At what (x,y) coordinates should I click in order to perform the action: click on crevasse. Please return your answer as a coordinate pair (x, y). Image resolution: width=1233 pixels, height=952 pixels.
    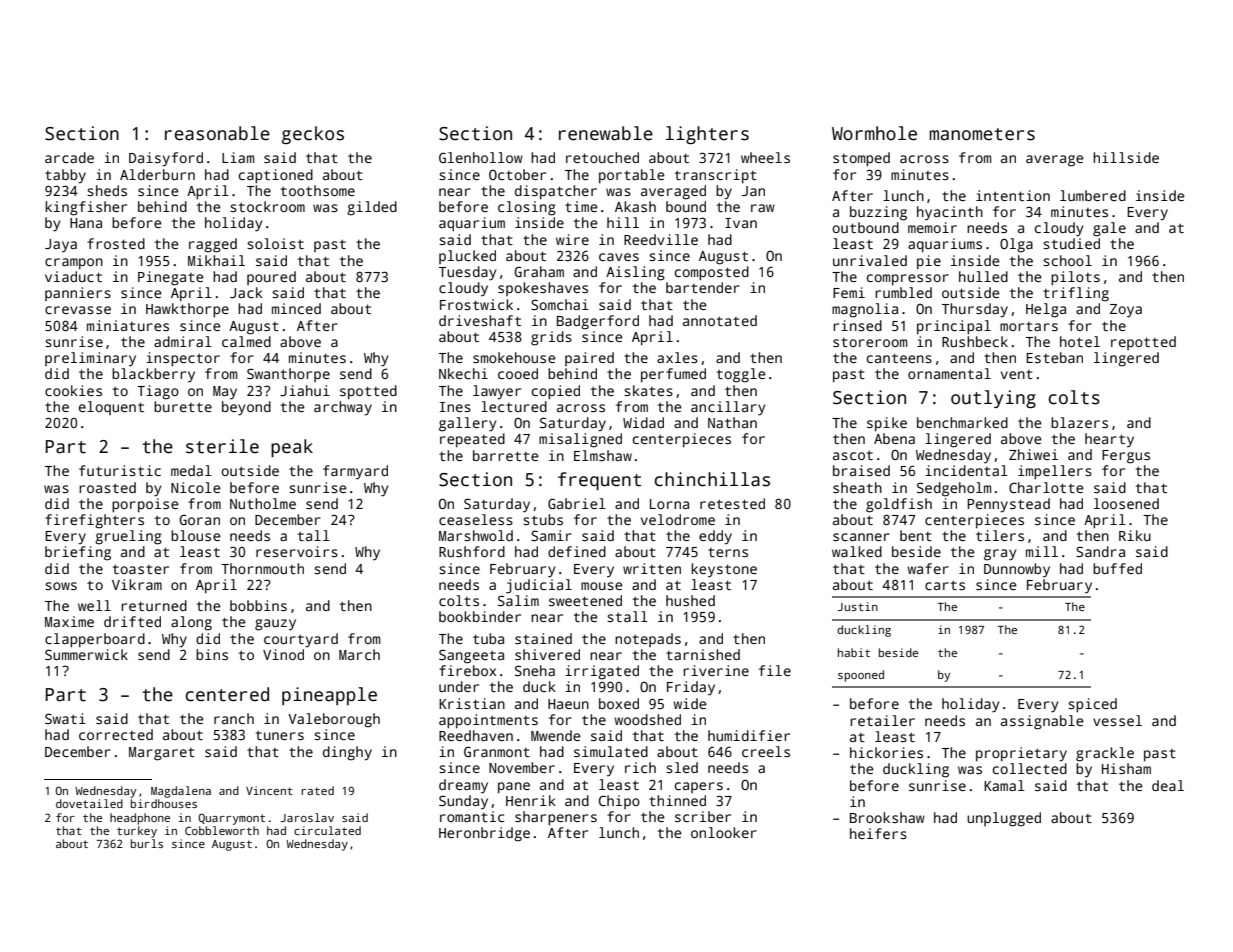
    Looking at the image, I should click on (78, 310).
